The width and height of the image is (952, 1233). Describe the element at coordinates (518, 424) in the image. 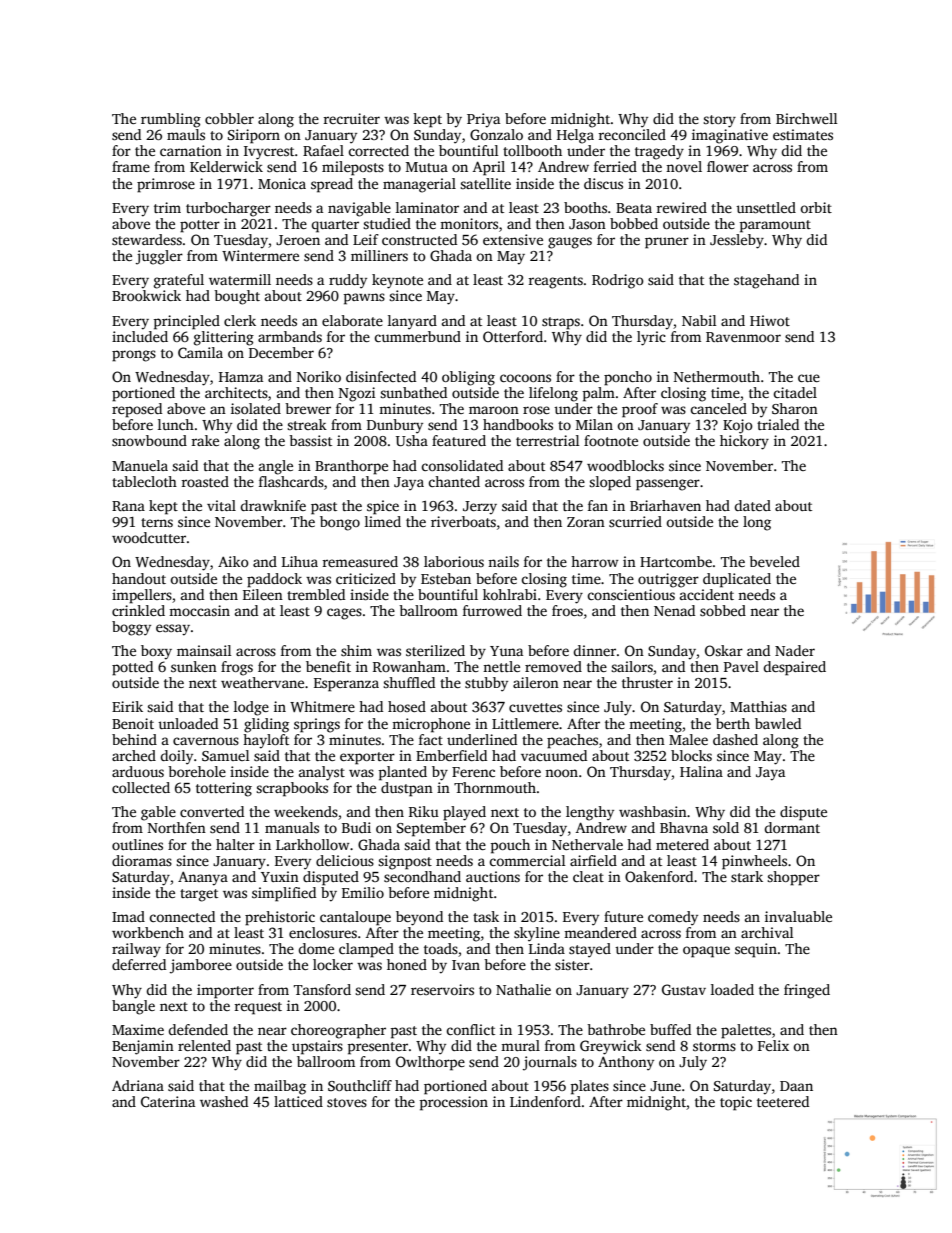

I see `handbooks` at that location.
